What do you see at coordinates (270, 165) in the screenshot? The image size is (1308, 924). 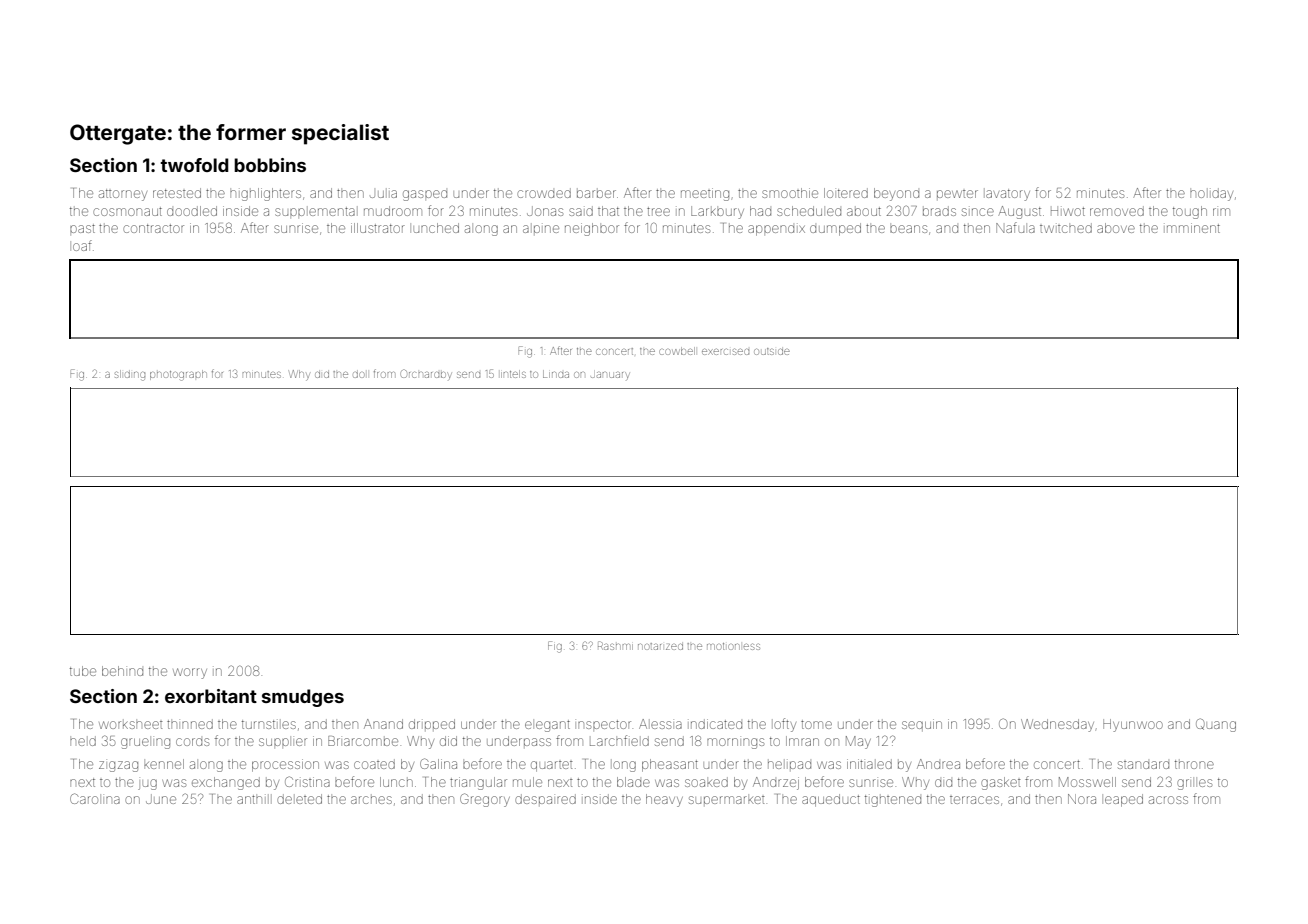 I see `bobbins` at bounding box center [270, 165].
